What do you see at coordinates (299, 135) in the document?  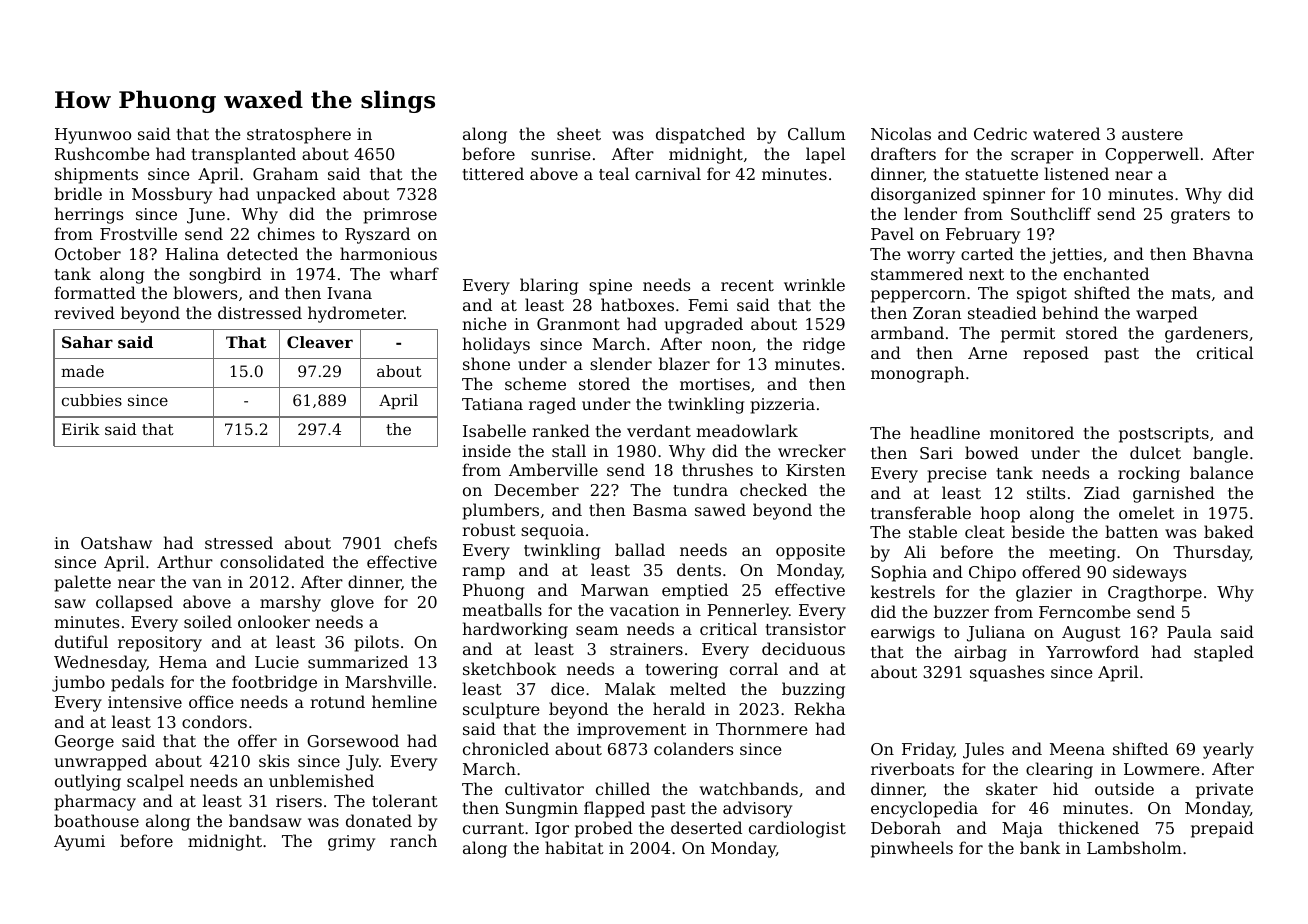 I see `stratosphere` at bounding box center [299, 135].
